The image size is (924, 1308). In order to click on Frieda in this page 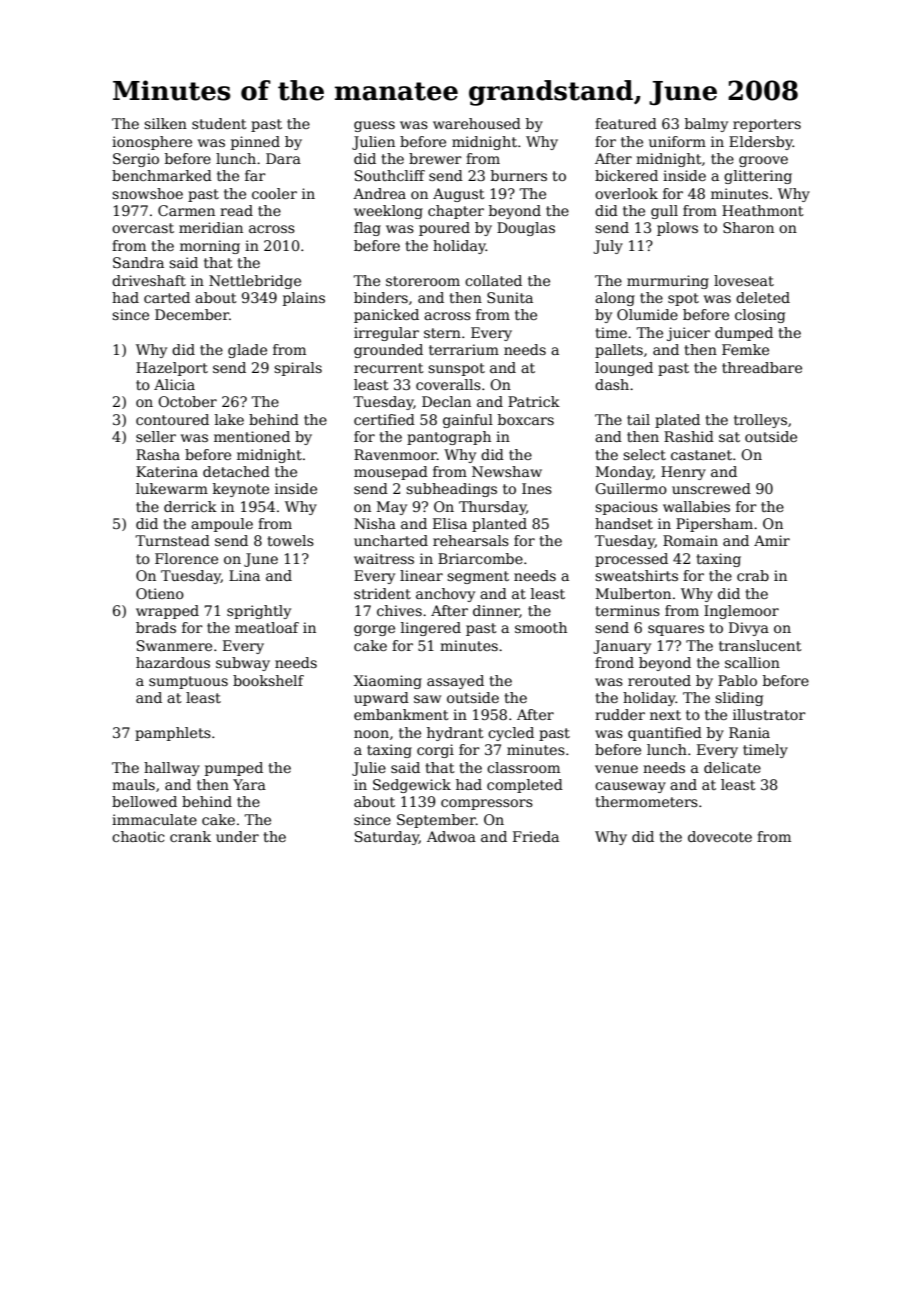, I will do `click(536, 836)`.
